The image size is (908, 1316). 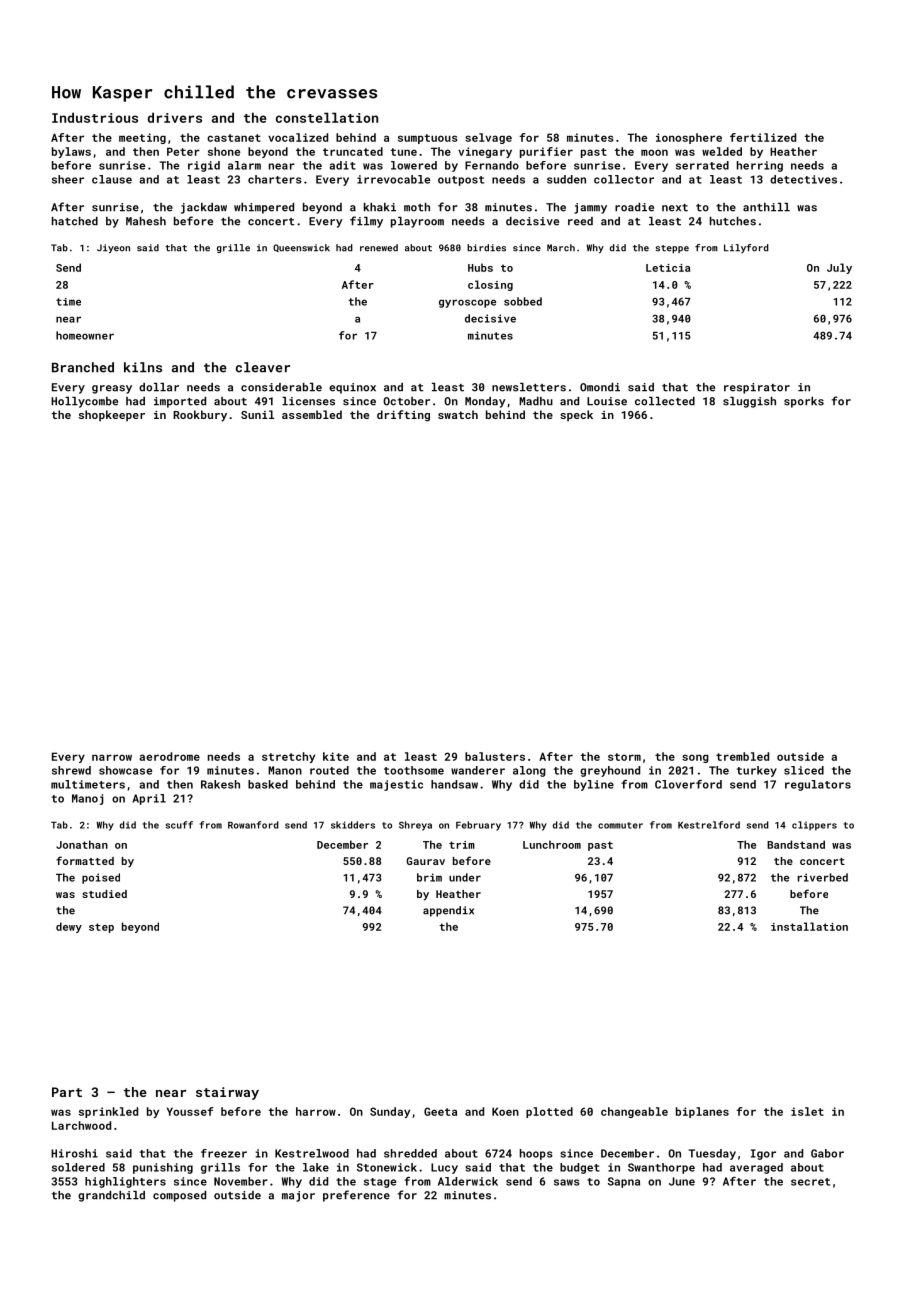 What do you see at coordinates (95, 117) in the screenshot?
I see `Industrious` at bounding box center [95, 117].
